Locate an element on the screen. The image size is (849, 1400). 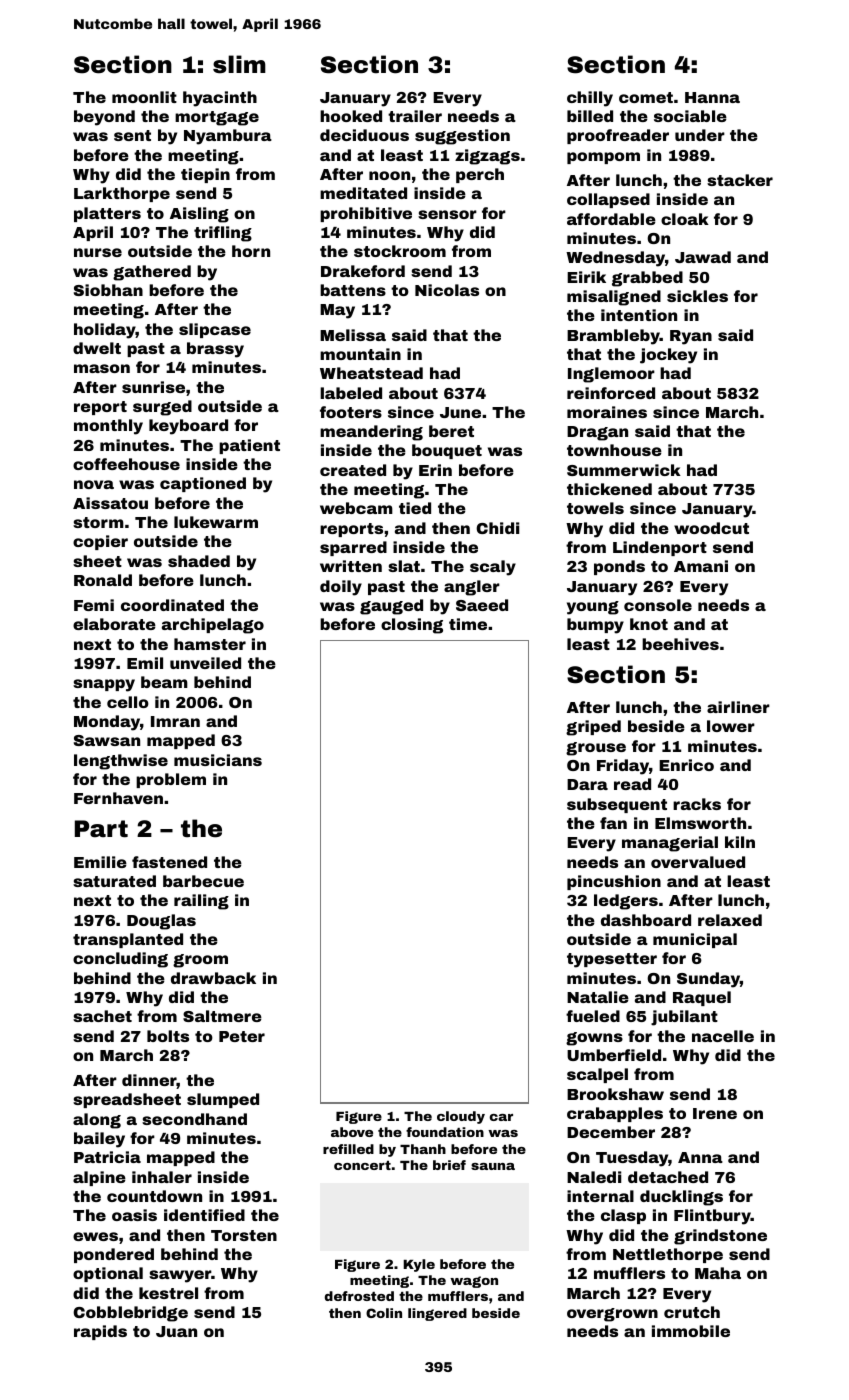
Fernhaven is located at coordinates (118, 798).
